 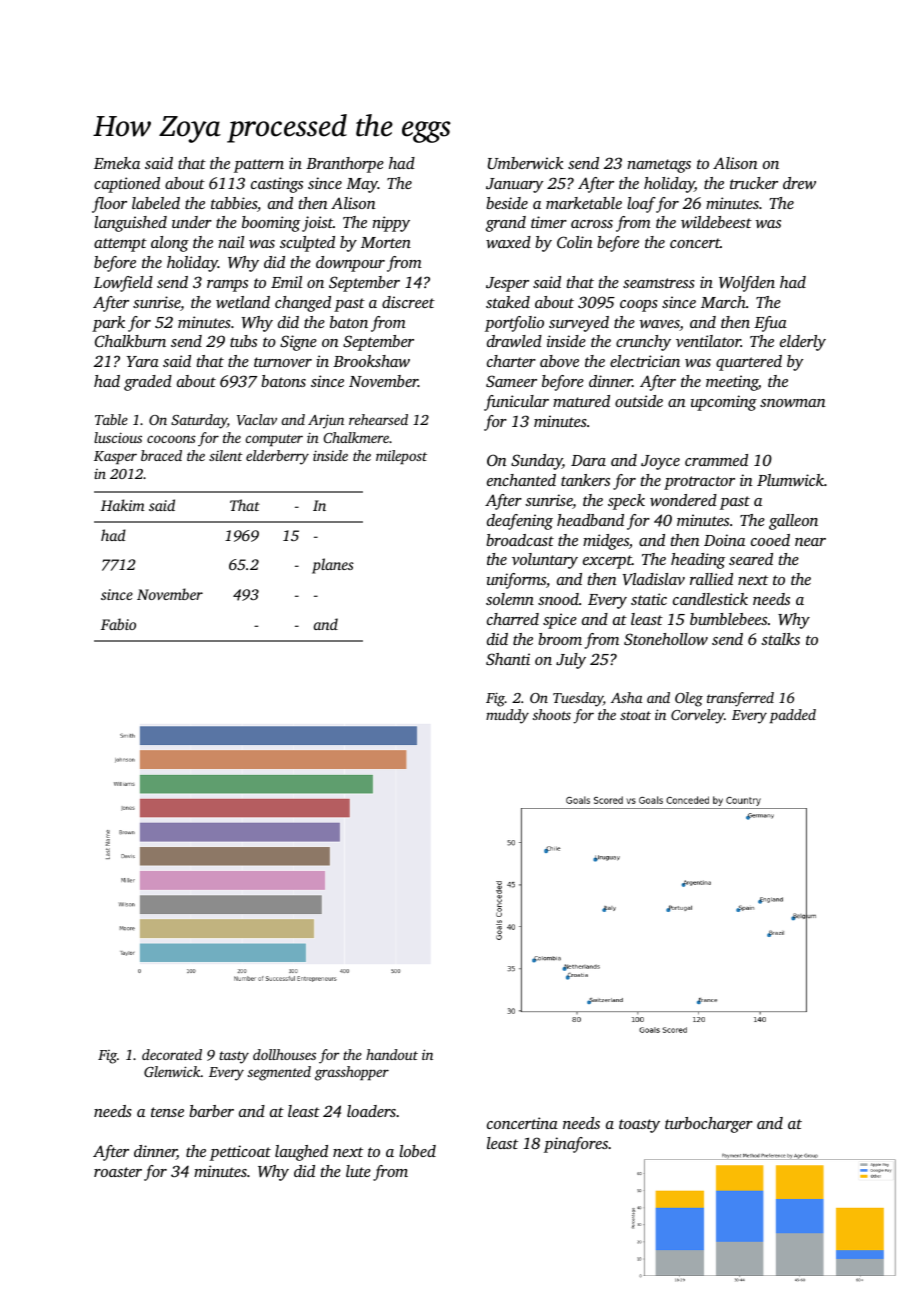 I want to click on turbocharger, so click(x=709, y=1125).
